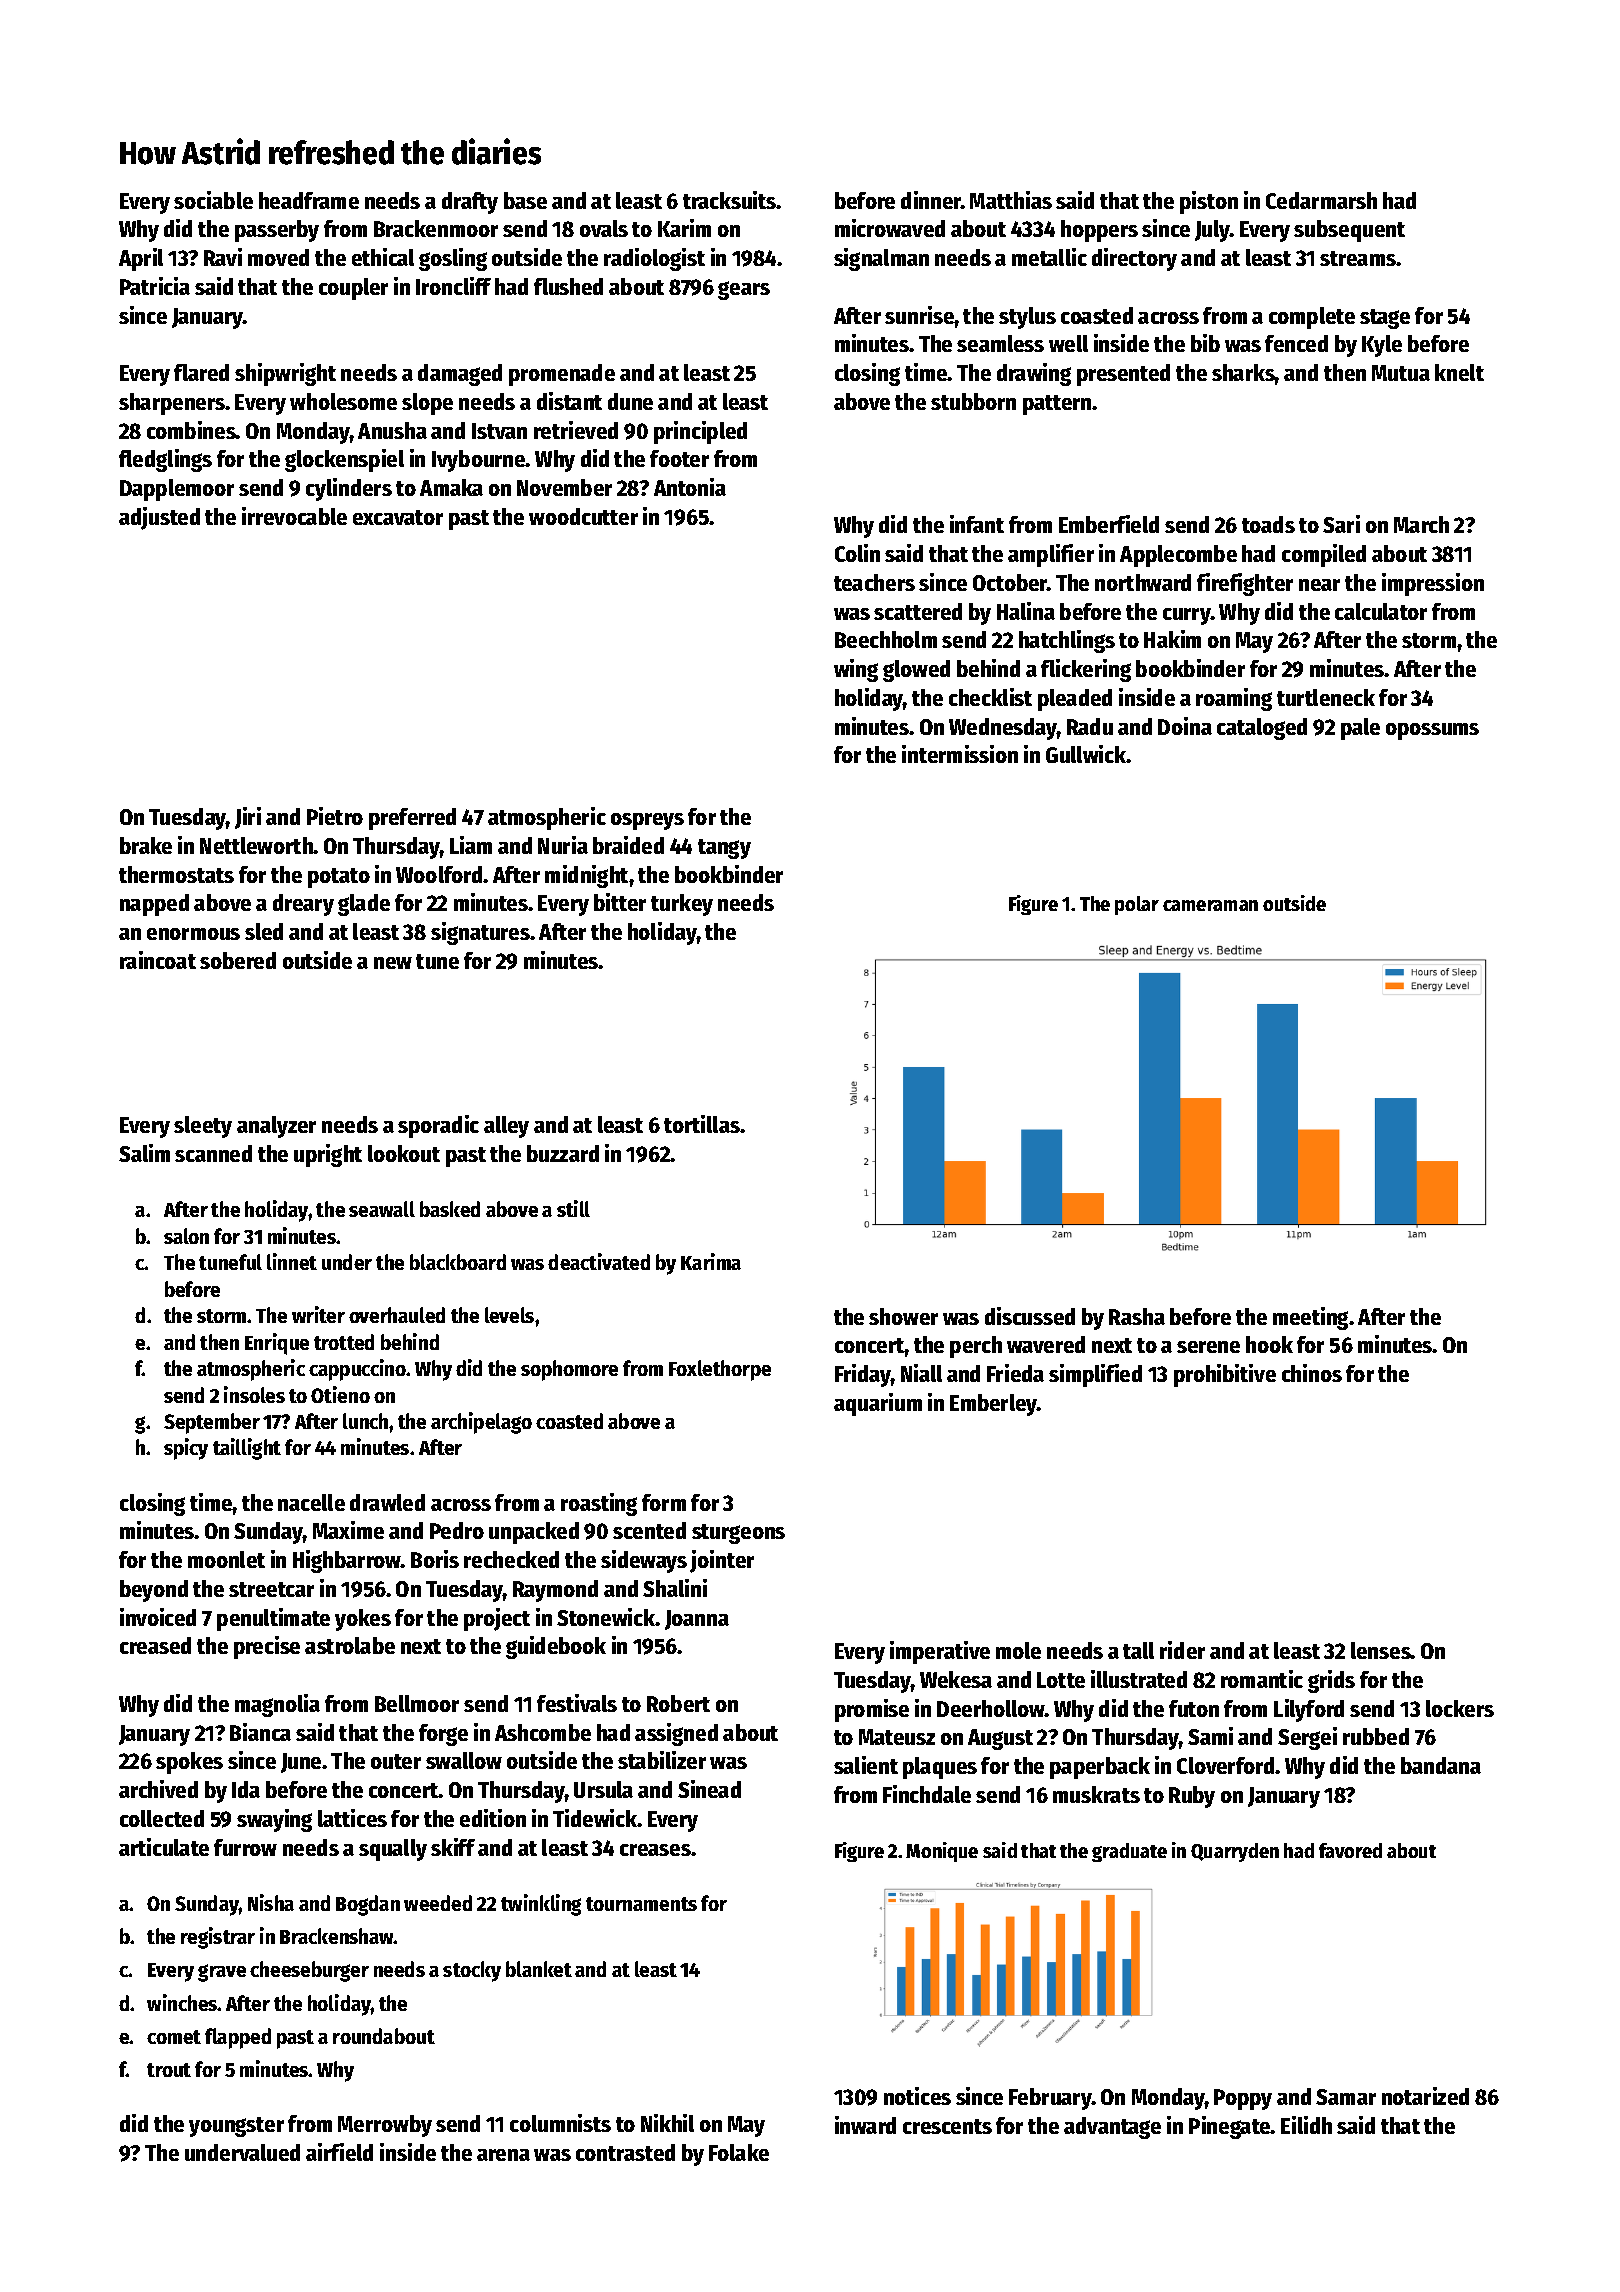 The height and width of the page is (2292, 1620). I want to click on polar, so click(1137, 905).
